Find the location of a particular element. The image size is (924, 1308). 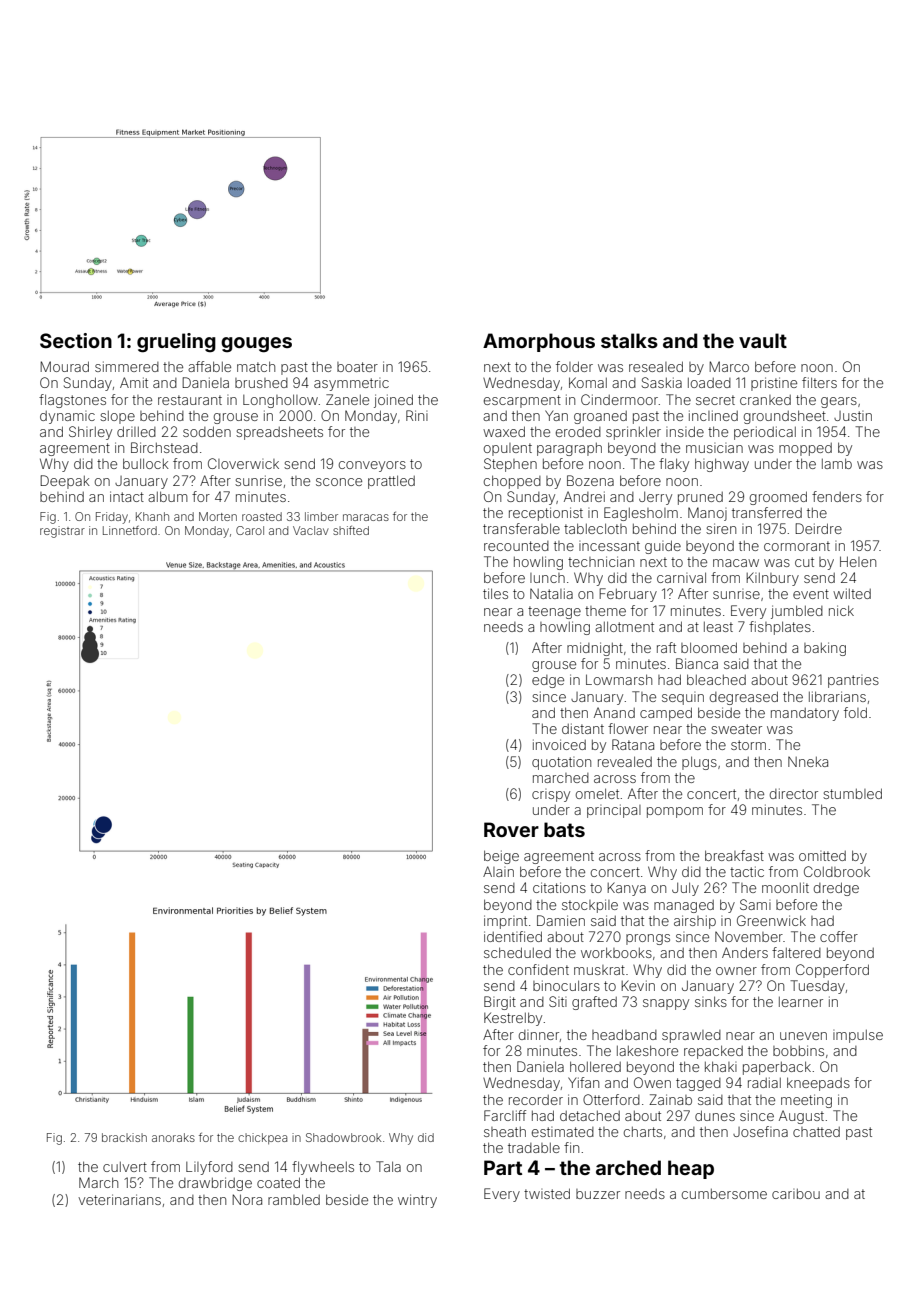

Birgit is located at coordinates (500, 1003).
